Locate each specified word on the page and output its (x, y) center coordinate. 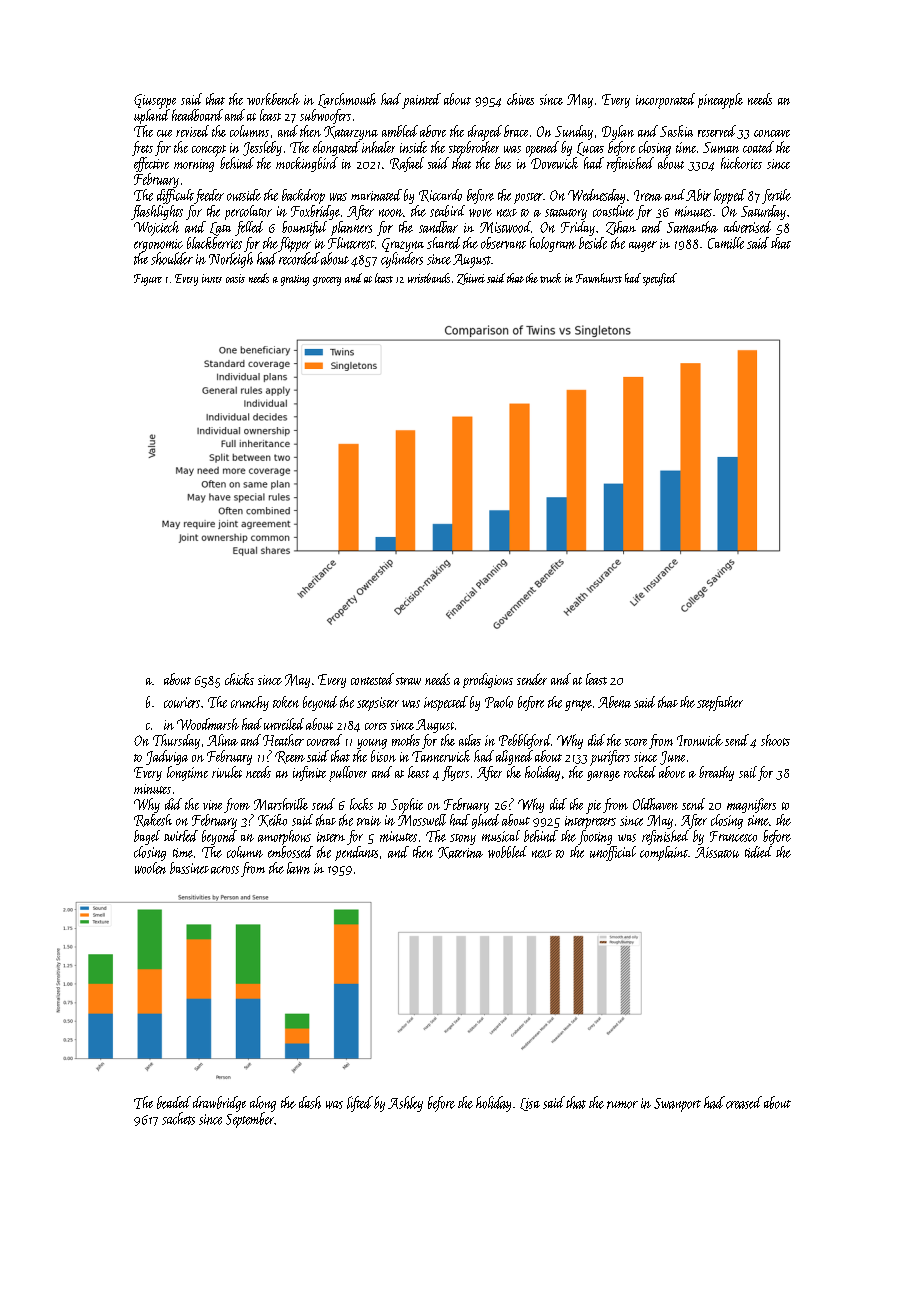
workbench (273, 99)
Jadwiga (167, 757)
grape (578, 705)
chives (520, 99)
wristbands (429, 278)
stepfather (720, 703)
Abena (614, 702)
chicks (239, 679)
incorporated (665, 101)
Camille (726, 243)
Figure (148, 280)
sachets (178, 1118)
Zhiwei (471, 279)
